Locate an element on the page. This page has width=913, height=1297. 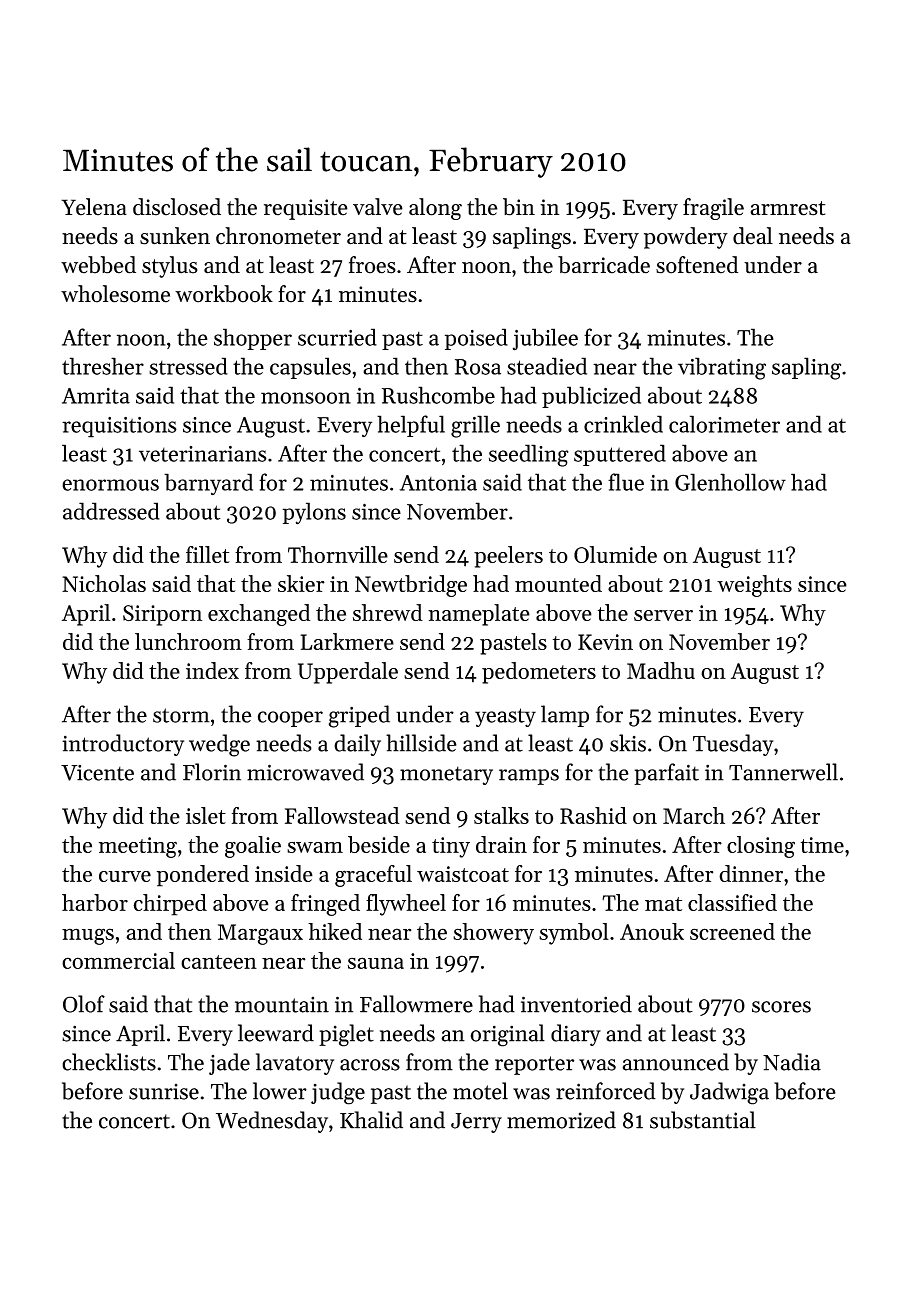
piglet is located at coordinates (346, 1035).
